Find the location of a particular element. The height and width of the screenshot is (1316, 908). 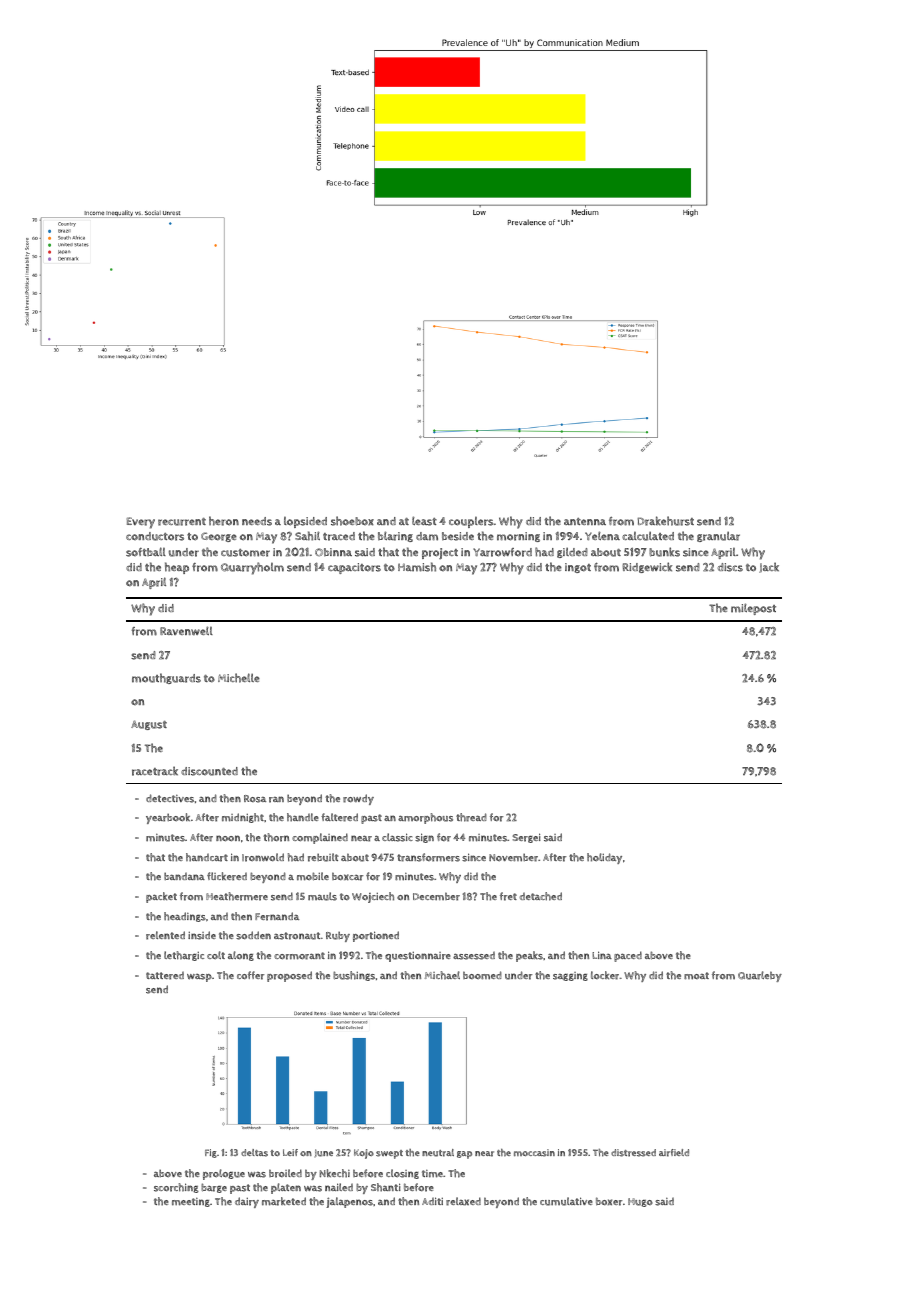

project is located at coordinates (440, 553).
